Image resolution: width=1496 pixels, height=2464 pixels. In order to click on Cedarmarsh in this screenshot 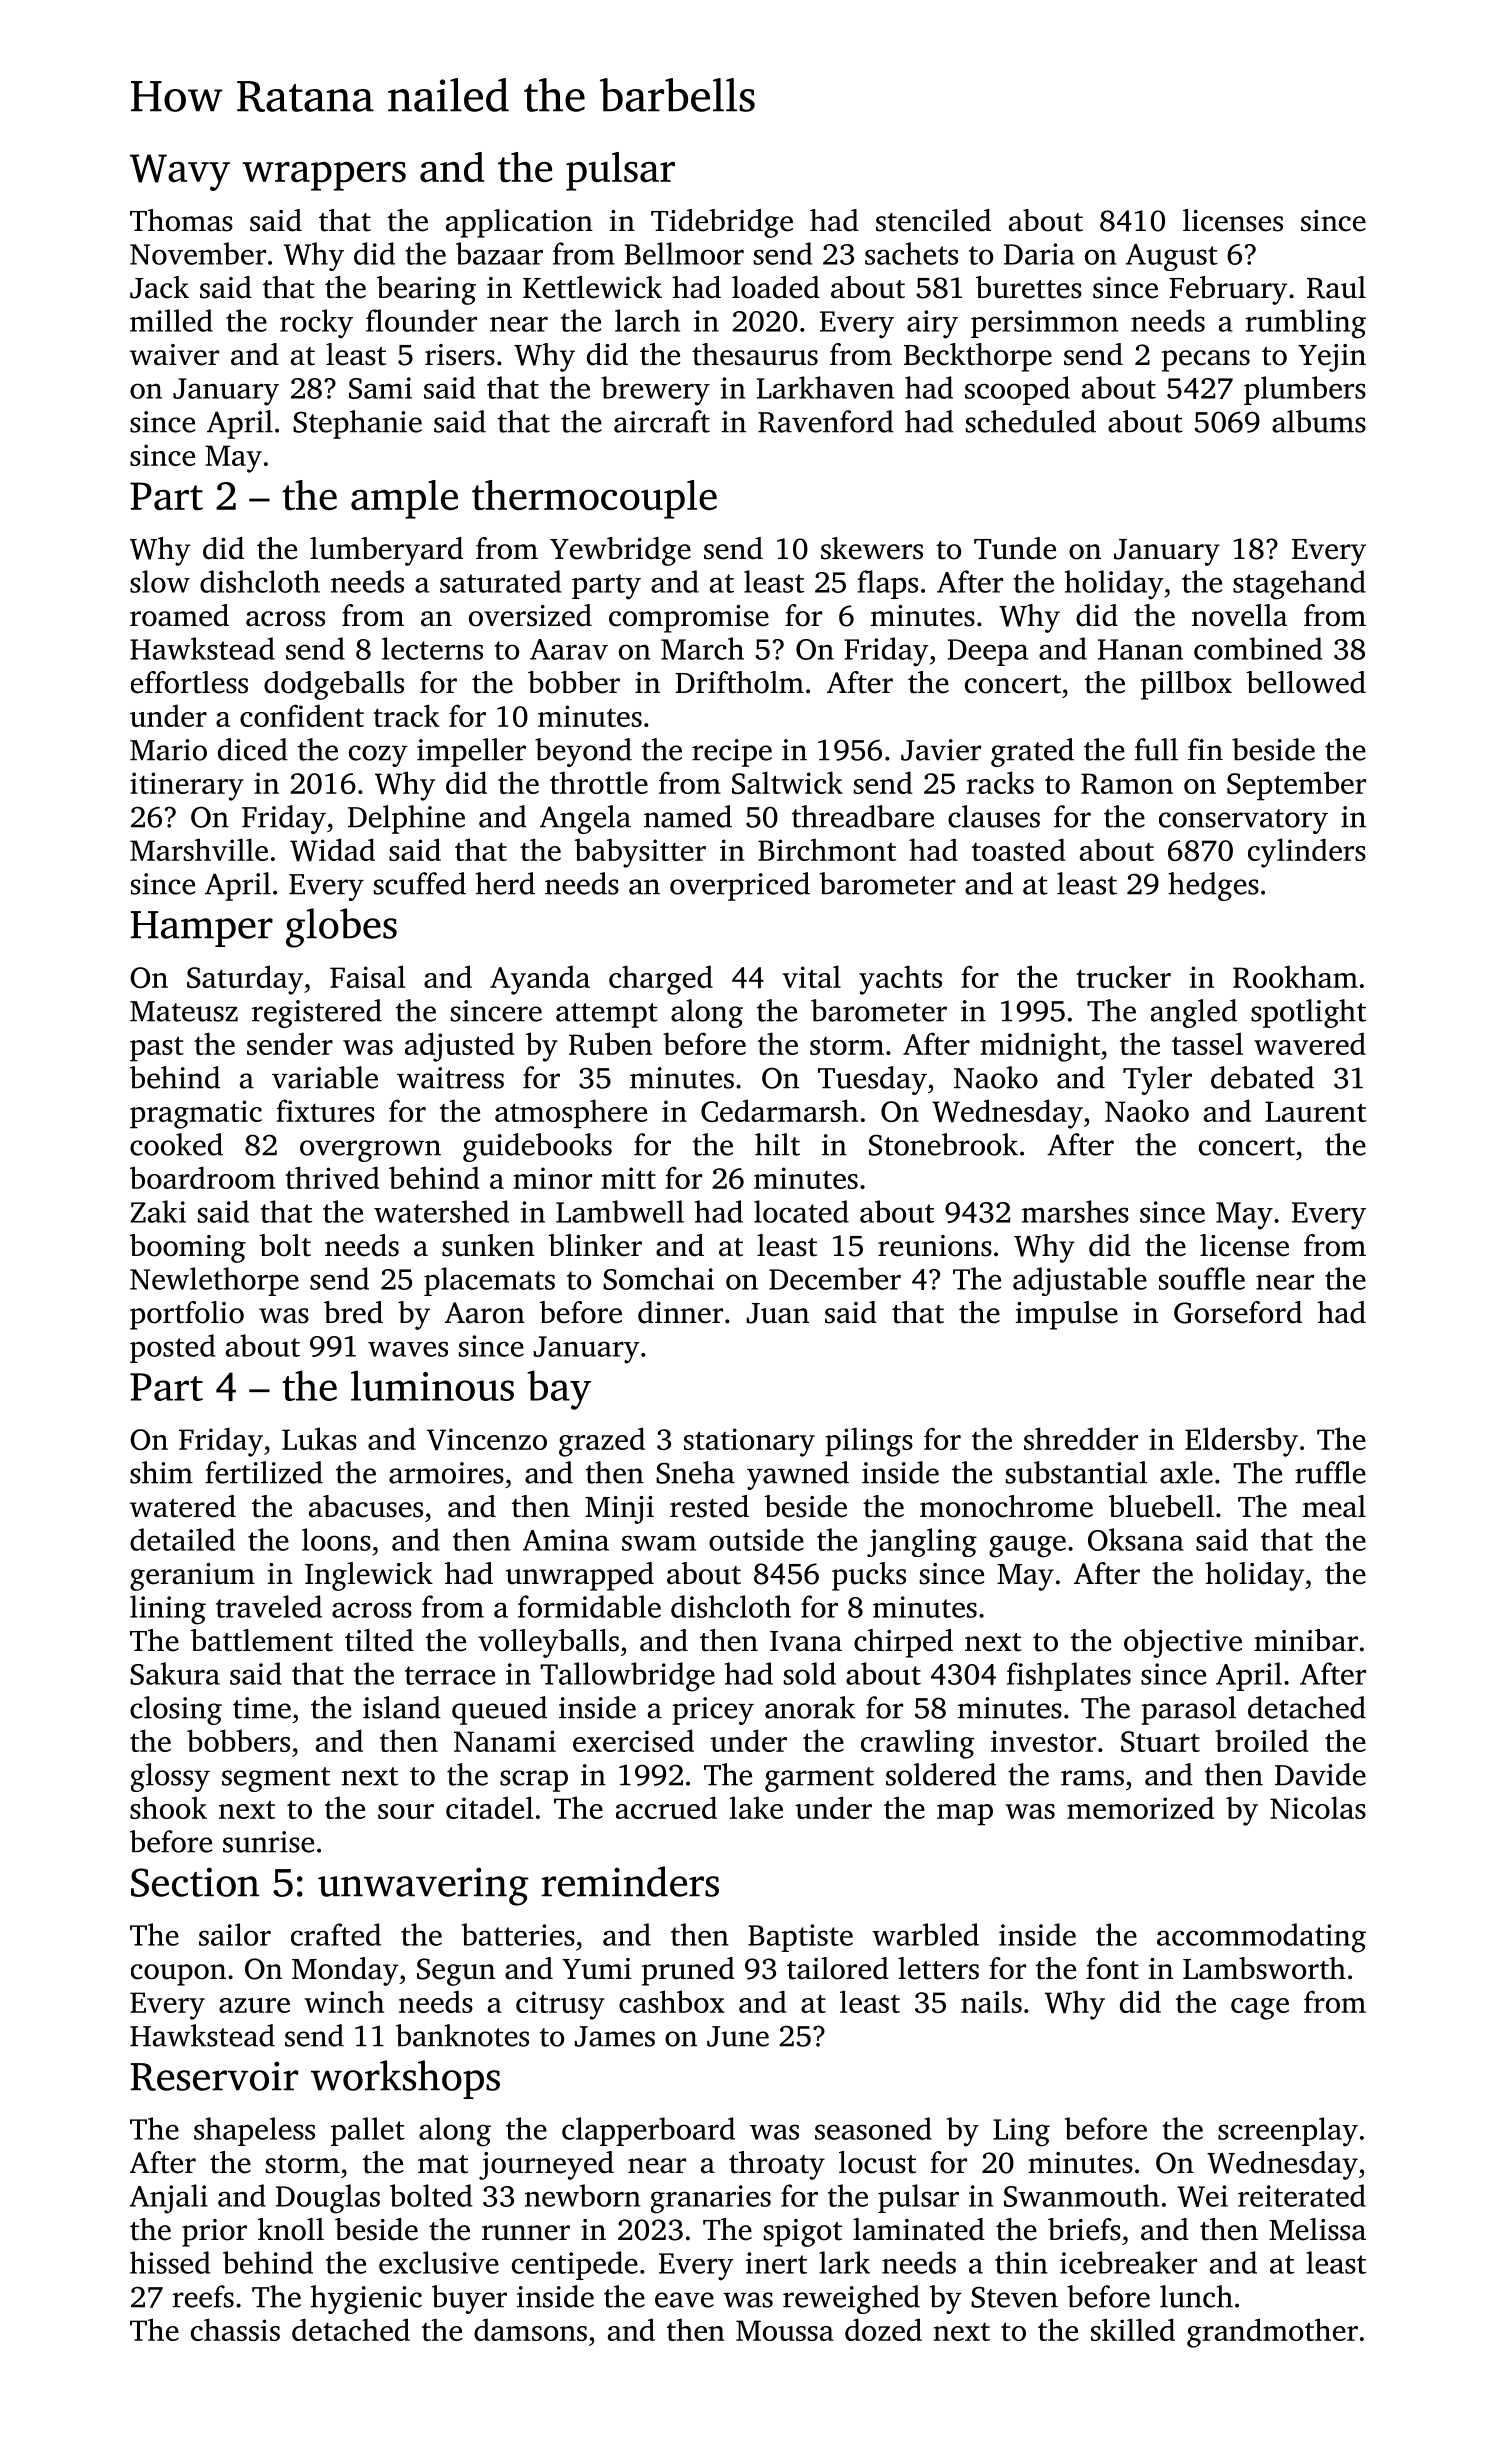, I will do `click(779, 1110)`.
